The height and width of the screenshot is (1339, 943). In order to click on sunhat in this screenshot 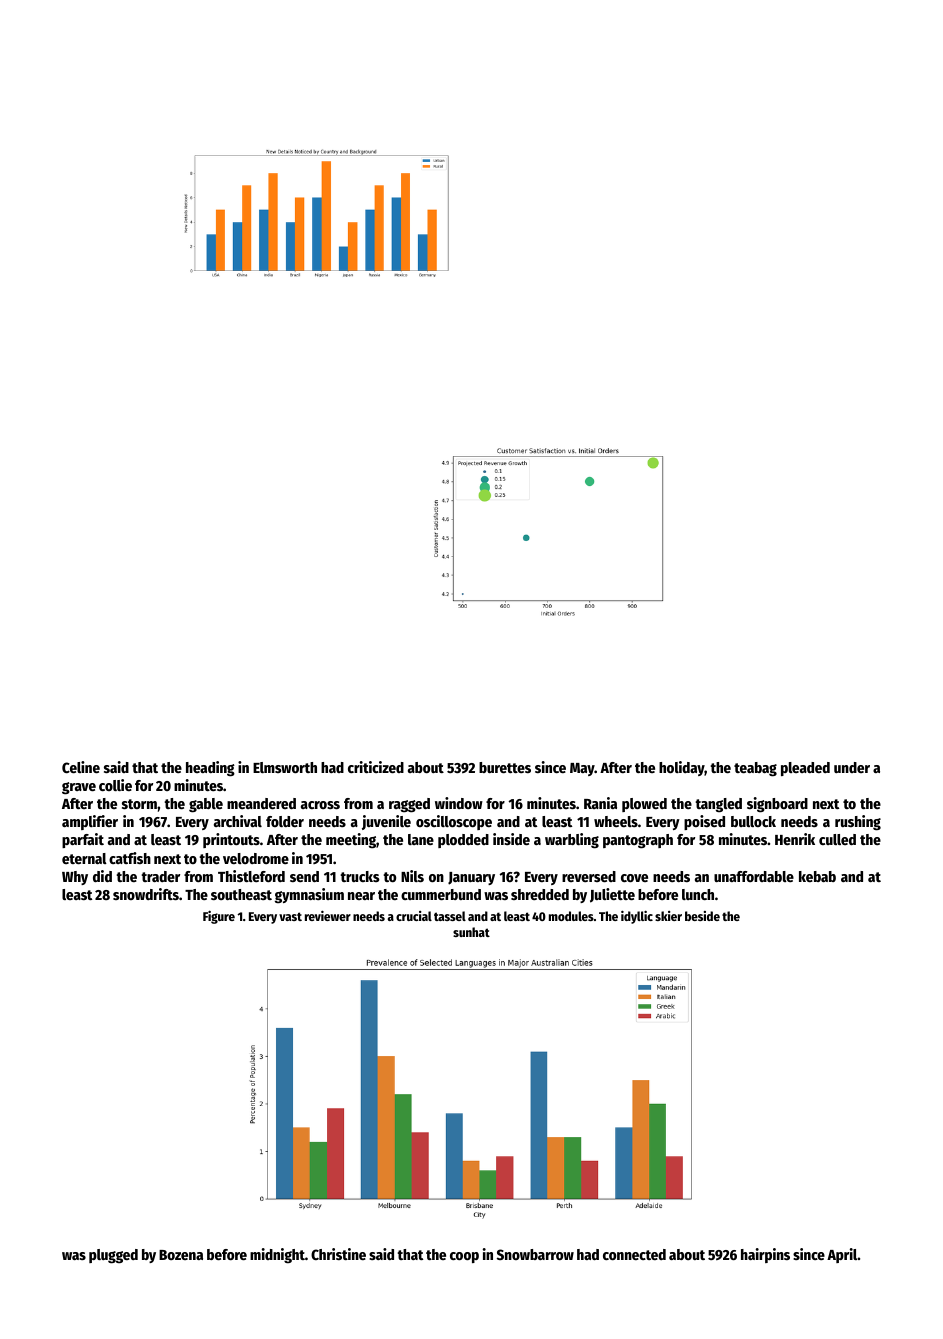, I will do `click(471, 932)`.
